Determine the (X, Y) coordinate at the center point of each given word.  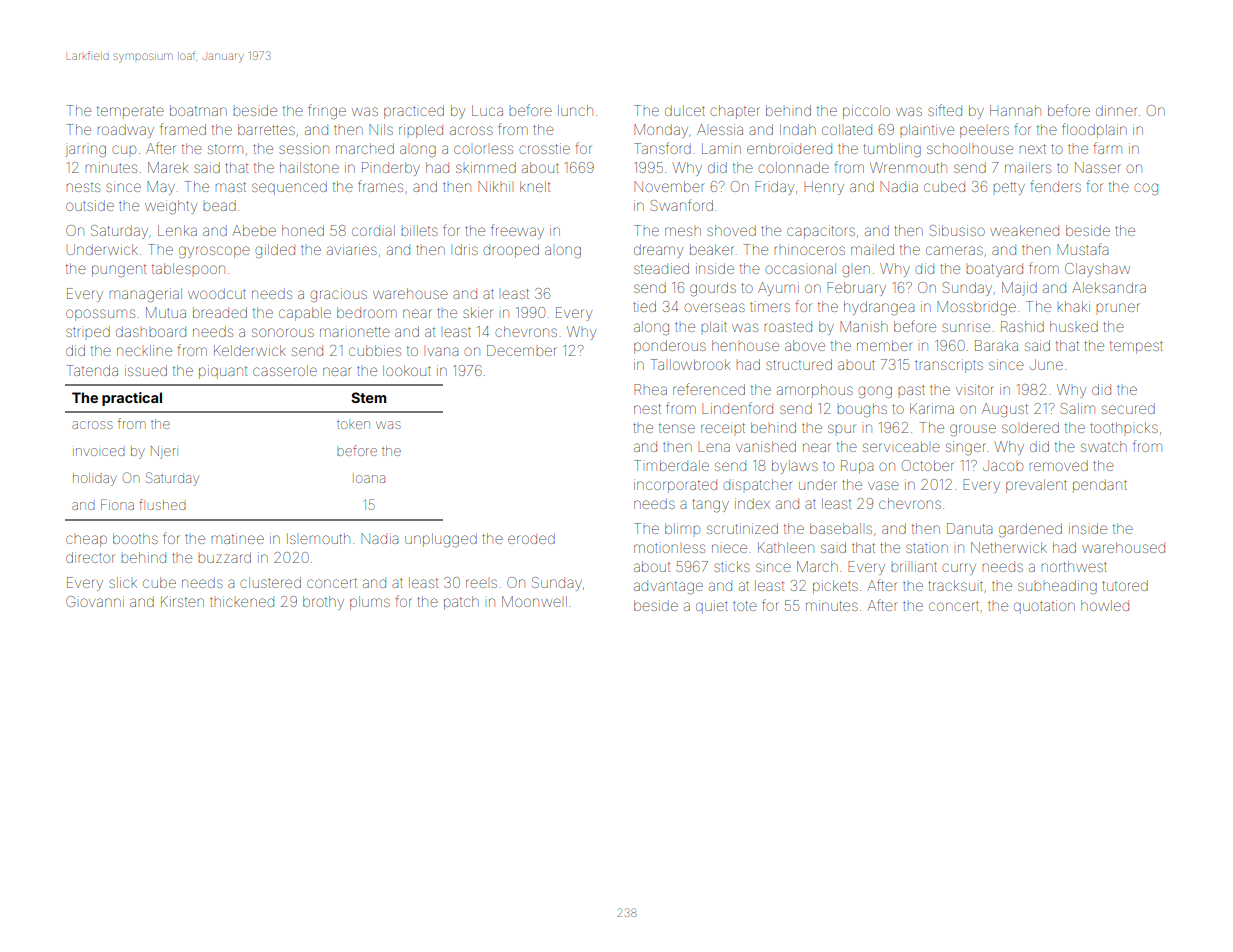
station (927, 548)
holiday (95, 479)
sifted (945, 110)
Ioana (370, 479)
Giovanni (95, 601)
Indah (798, 129)
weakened (1024, 230)
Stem (368, 397)
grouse (973, 430)
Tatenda (92, 370)
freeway (517, 231)
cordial (373, 230)
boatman (198, 110)
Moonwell (534, 601)
